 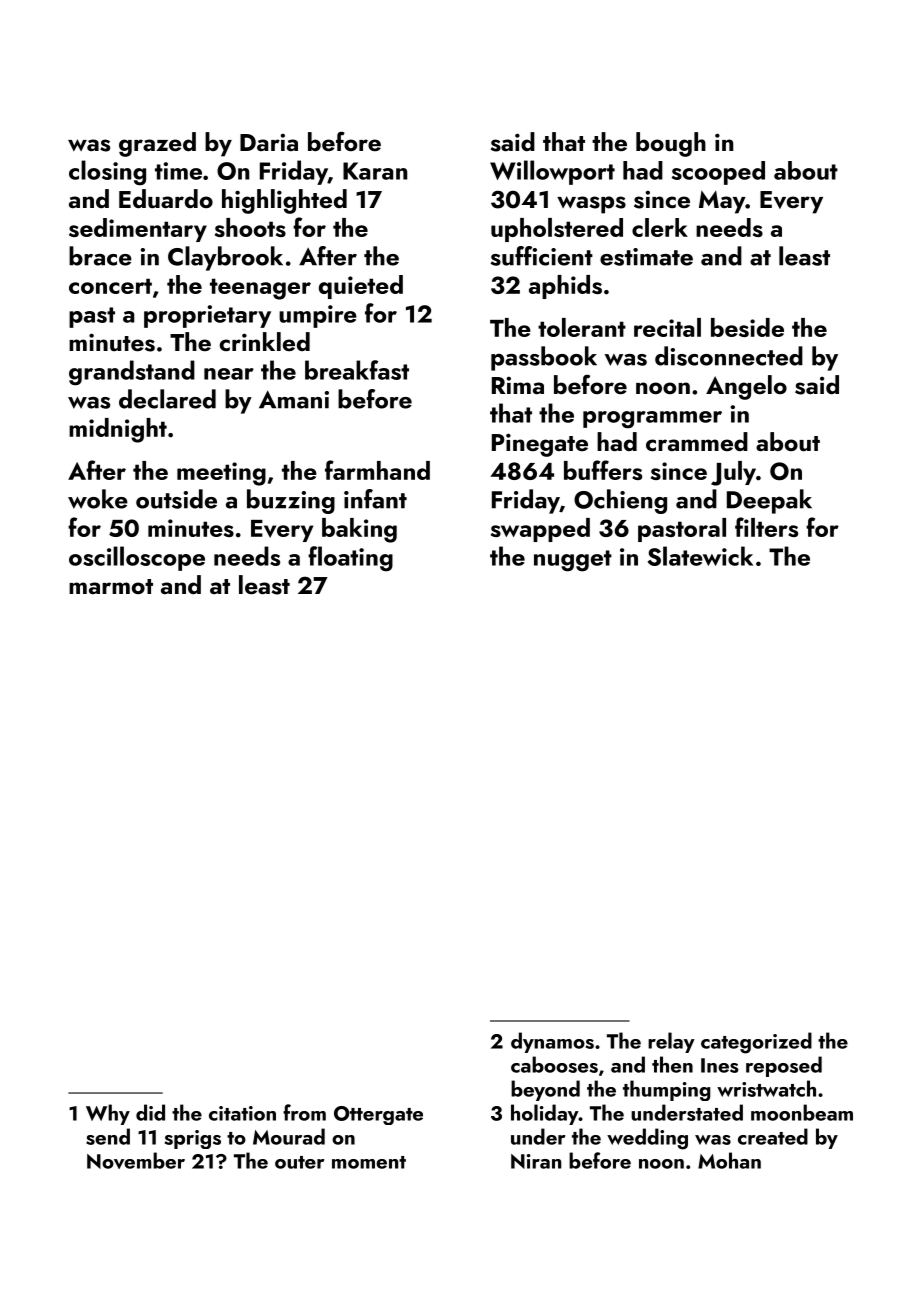 I want to click on send, so click(x=108, y=1136).
